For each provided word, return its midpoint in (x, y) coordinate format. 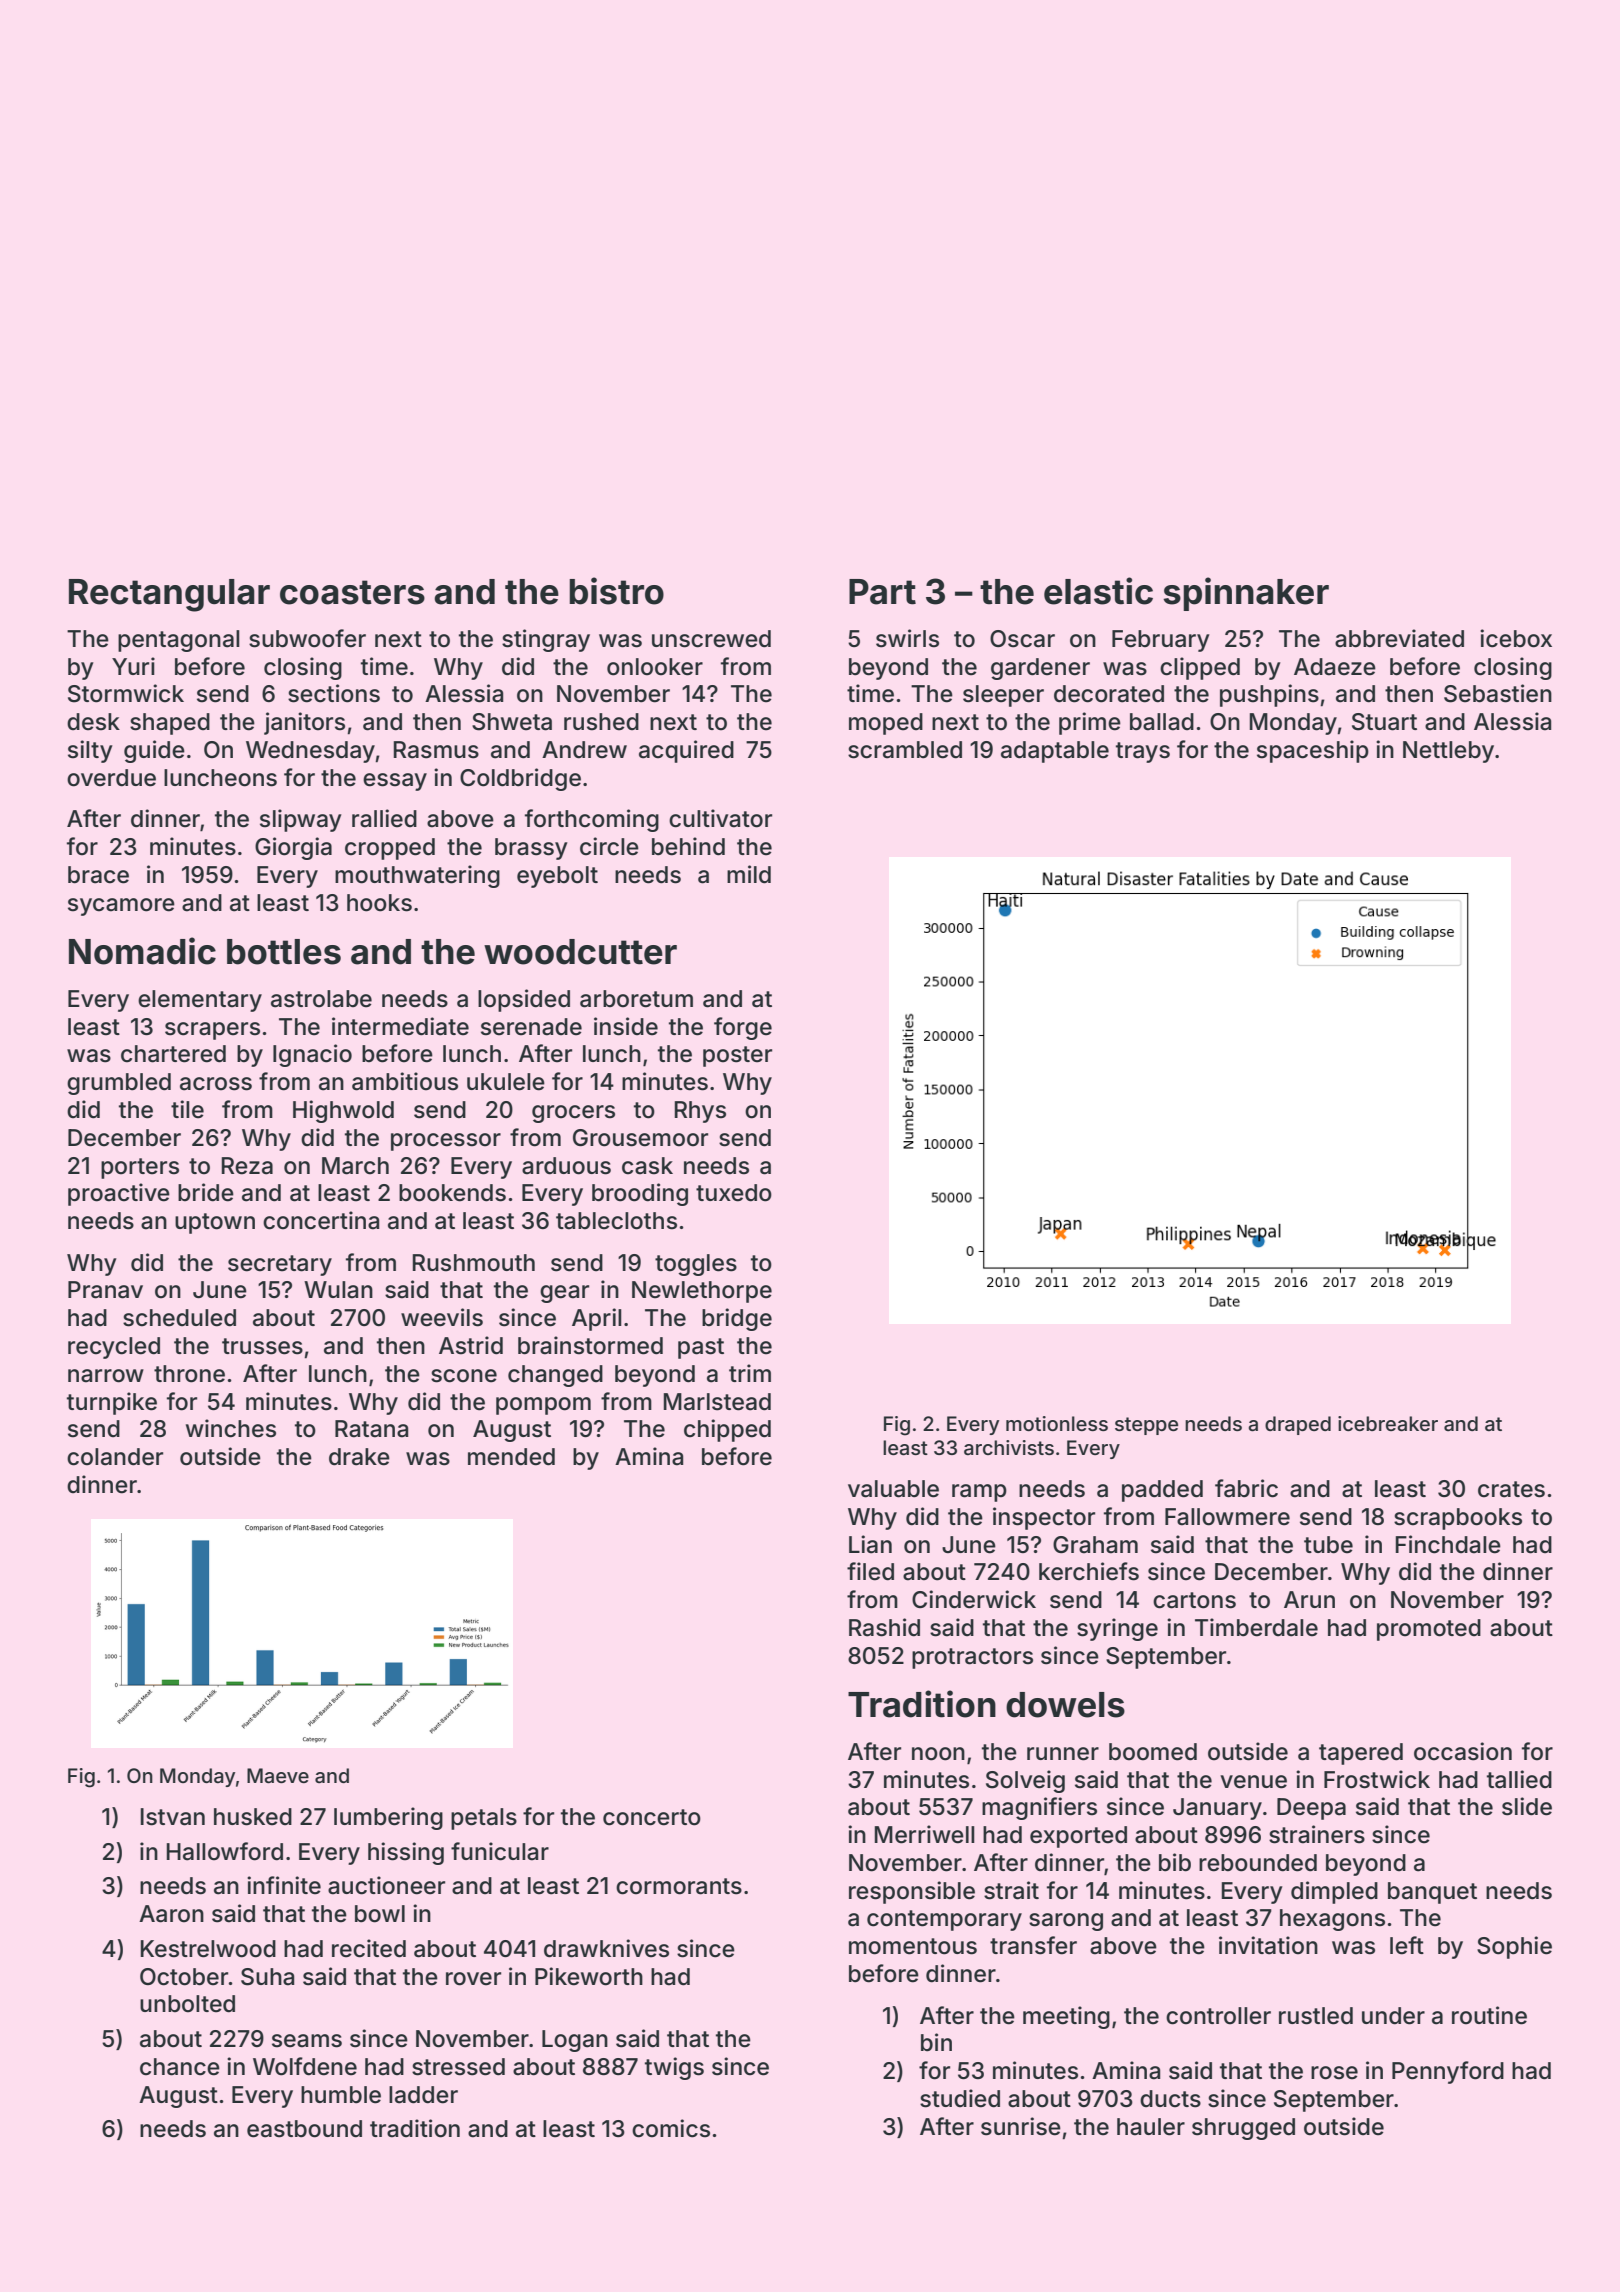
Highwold (343, 1111)
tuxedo (734, 1193)
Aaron (171, 1914)
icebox (1516, 638)
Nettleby (1448, 752)
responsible (912, 1892)
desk (93, 722)
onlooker (655, 667)
